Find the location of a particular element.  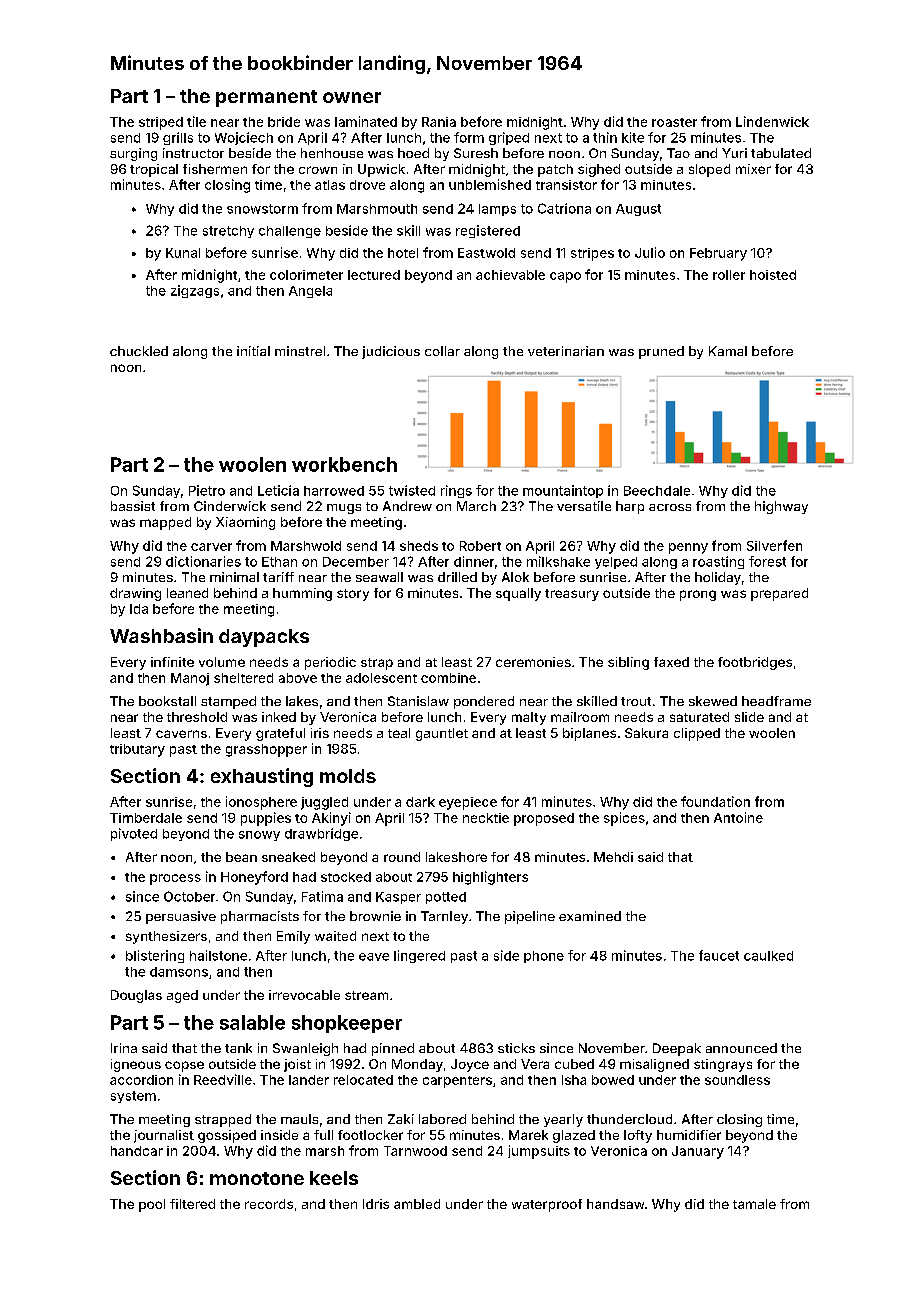

Kamal is located at coordinates (728, 351).
